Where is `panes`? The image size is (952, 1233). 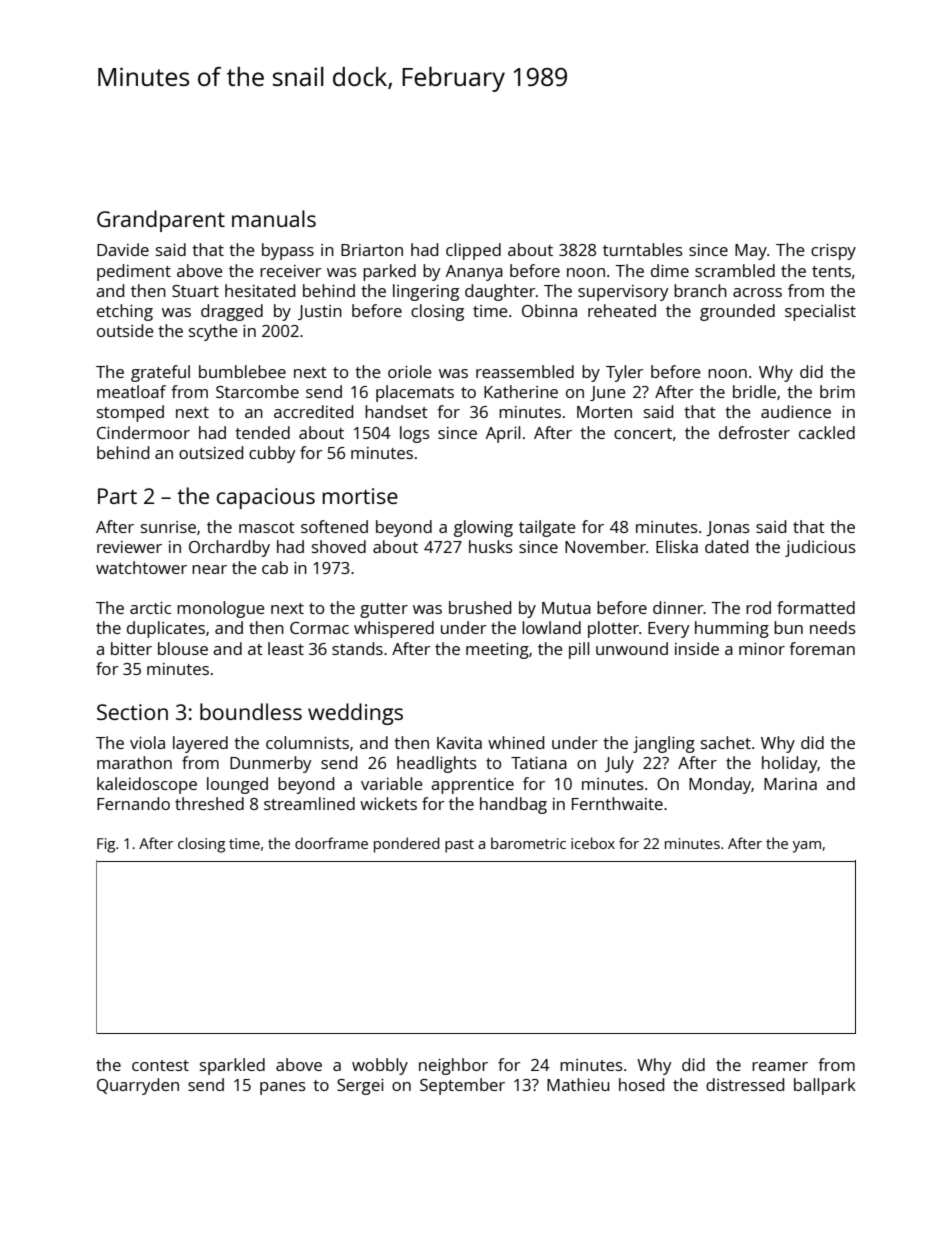 panes is located at coordinates (283, 1088).
